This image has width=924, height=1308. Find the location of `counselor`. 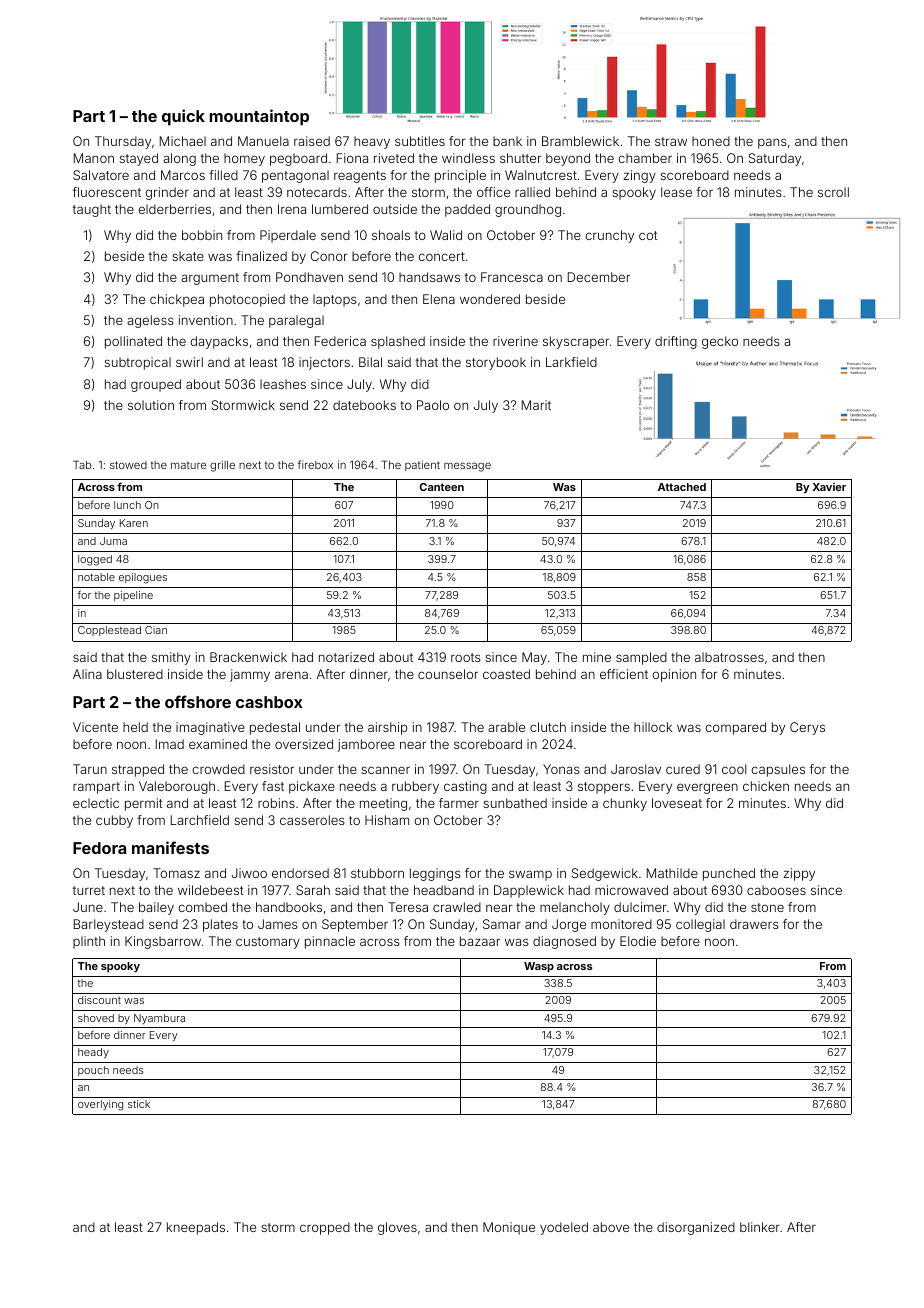

counselor is located at coordinates (448, 674).
